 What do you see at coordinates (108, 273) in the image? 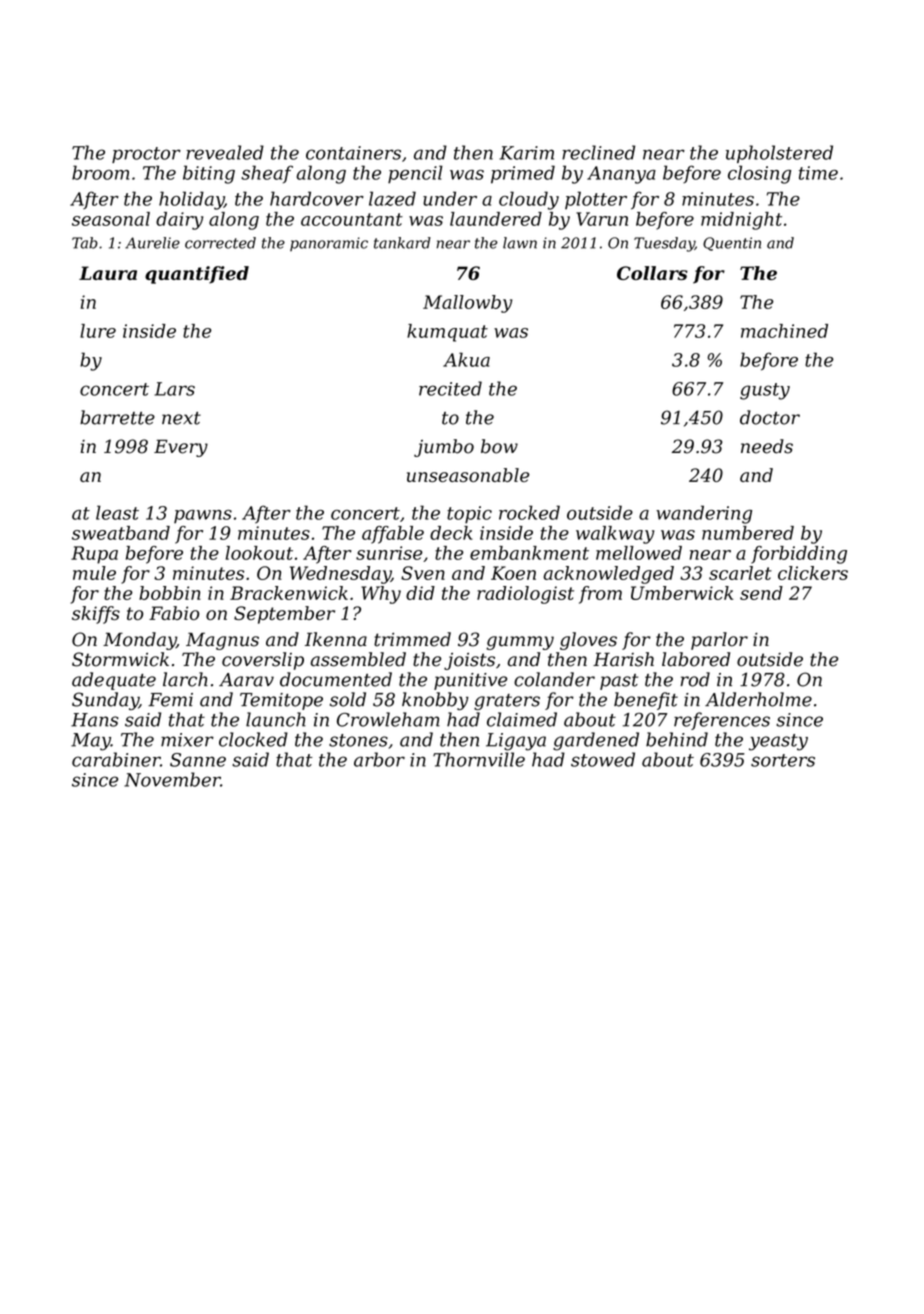
I see `Laura` at bounding box center [108, 273].
